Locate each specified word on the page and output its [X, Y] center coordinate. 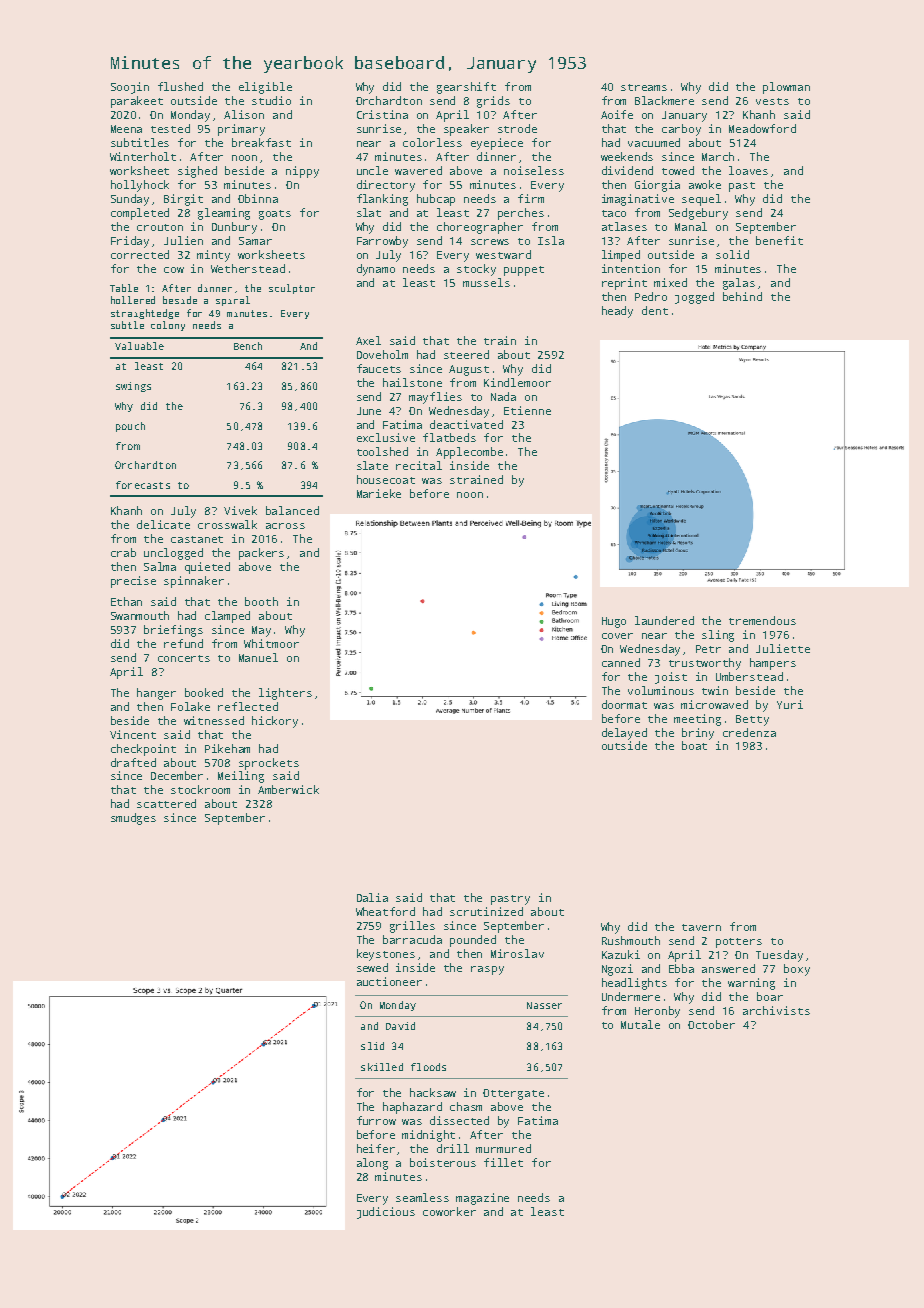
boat [694, 745]
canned [621, 662]
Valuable [139, 346]
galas [739, 284]
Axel [368, 340]
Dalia [372, 897]
